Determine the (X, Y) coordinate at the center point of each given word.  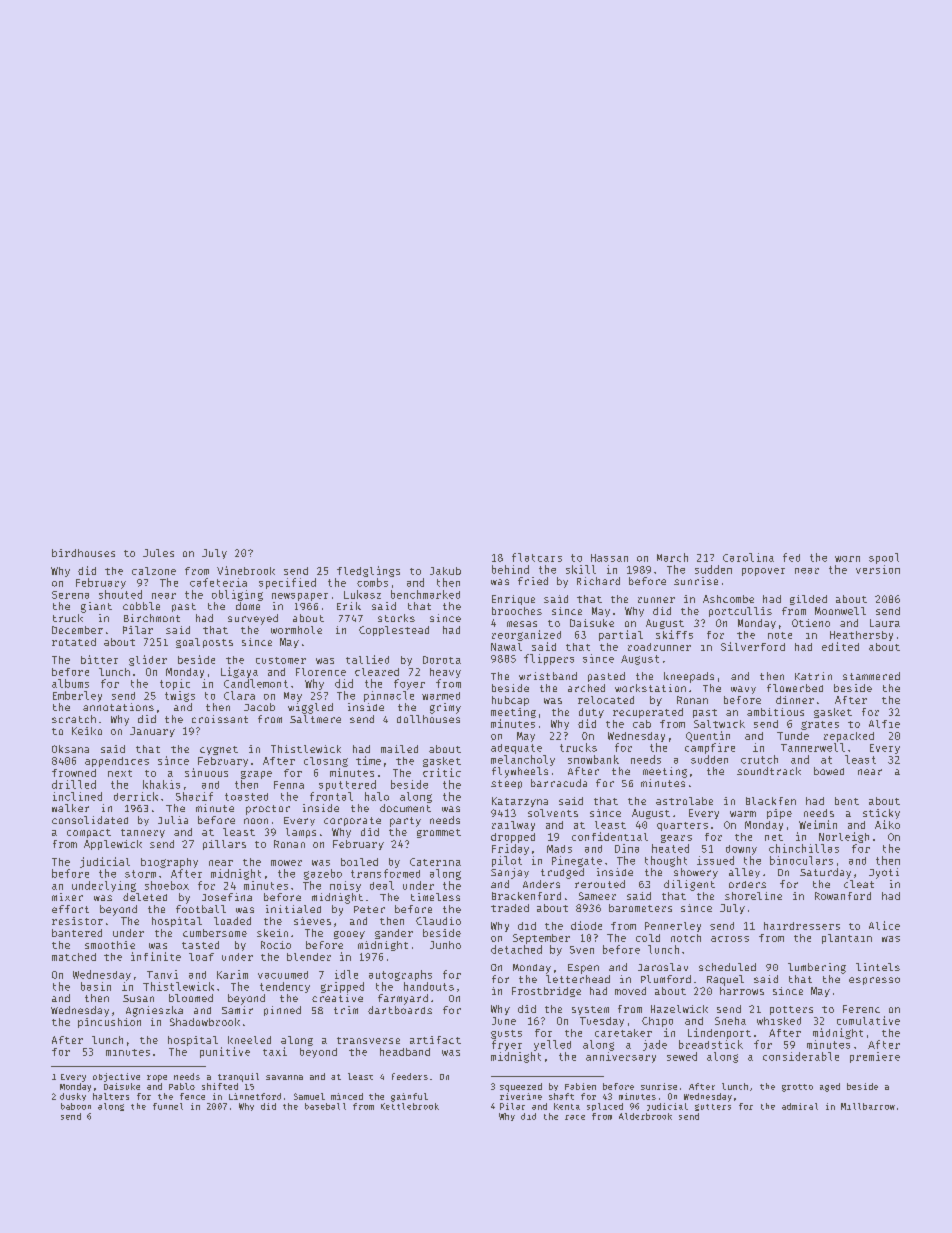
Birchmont (152, 618)
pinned (282, 1011)
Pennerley (673, 927)
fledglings (368, 571)
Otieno (811, 623)
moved (630, 991)
